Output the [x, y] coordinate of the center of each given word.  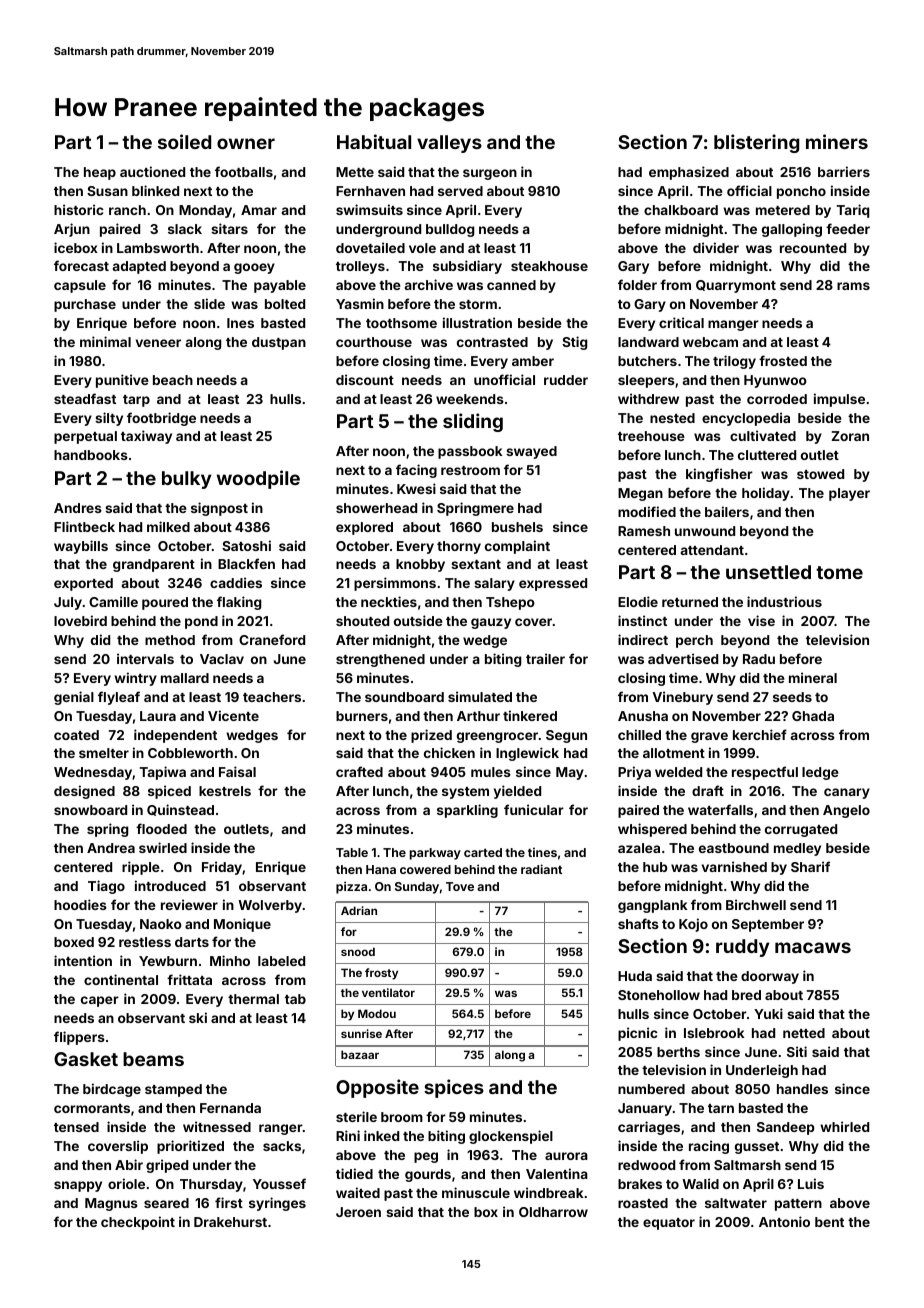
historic [79, 209]
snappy [78, 1186]
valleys [449, 144]
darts [192, 942]
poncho [801, 192]
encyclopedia [746, 419]
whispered [652, 830]
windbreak [548, 1192]
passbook [470, 452]
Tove [460, 886]
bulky [187, 480]
